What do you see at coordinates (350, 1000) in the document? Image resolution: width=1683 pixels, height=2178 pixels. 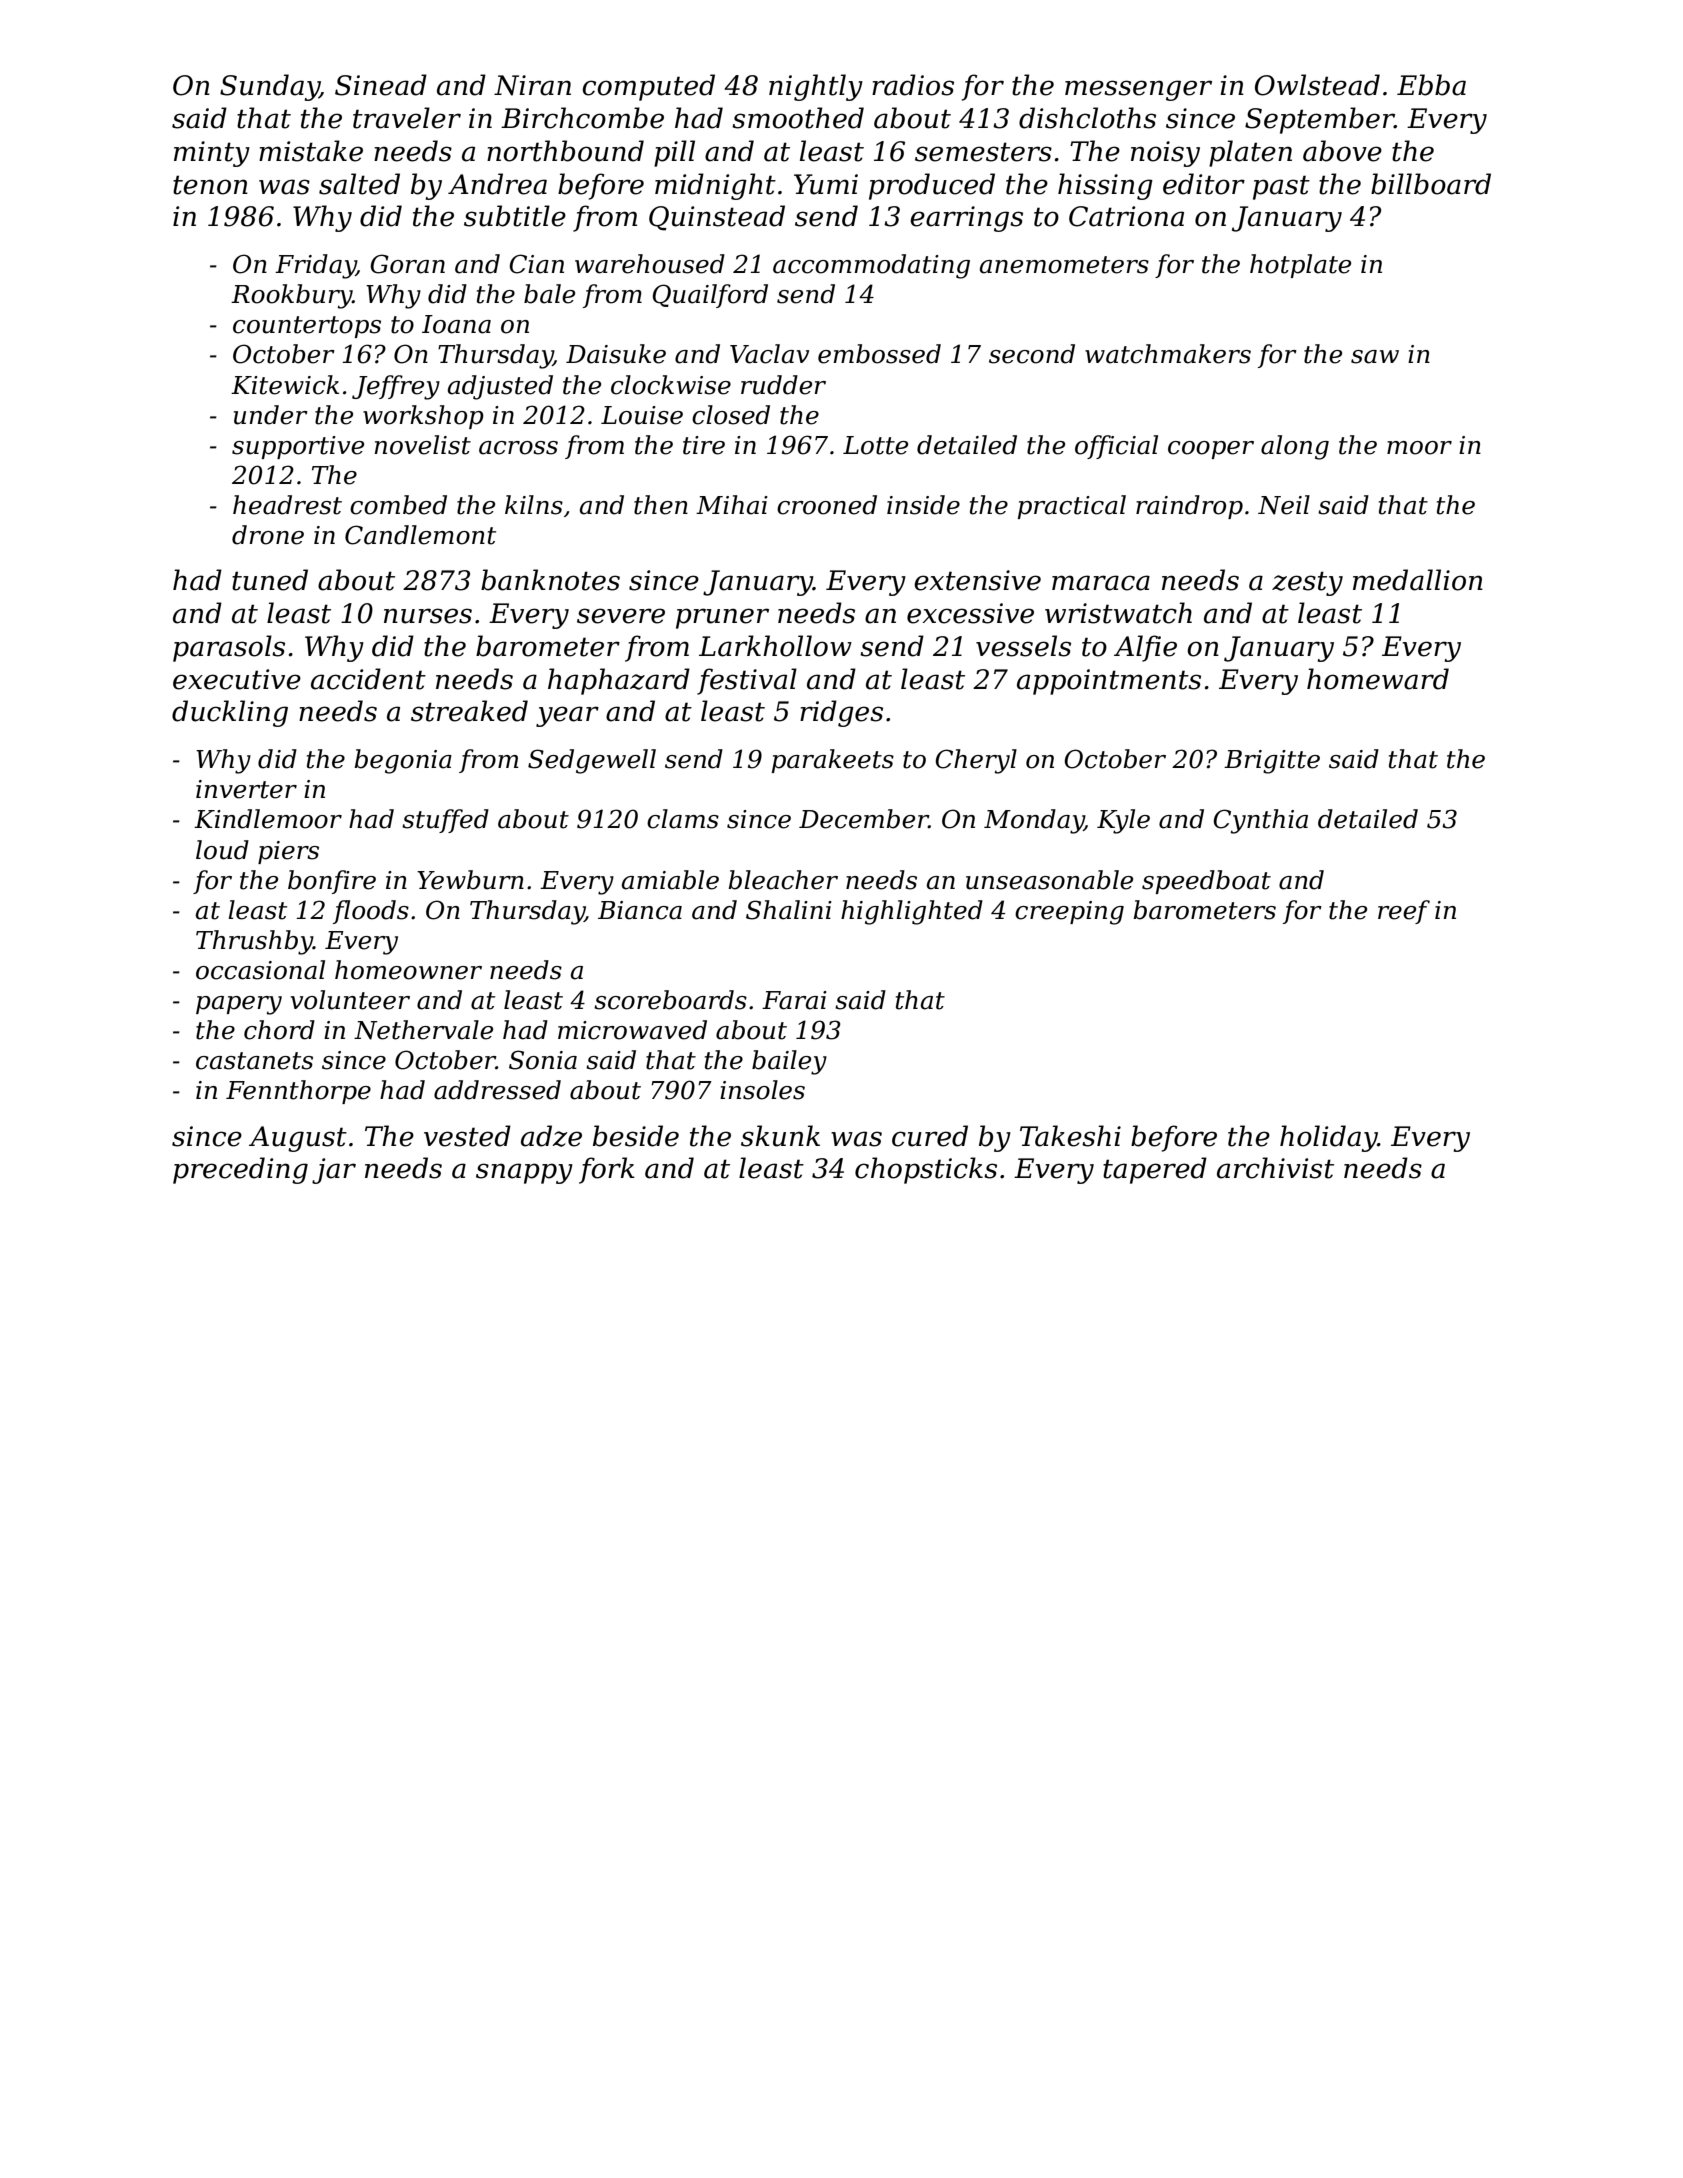 I see `volunteer` at bounding box center [350, 1000].
